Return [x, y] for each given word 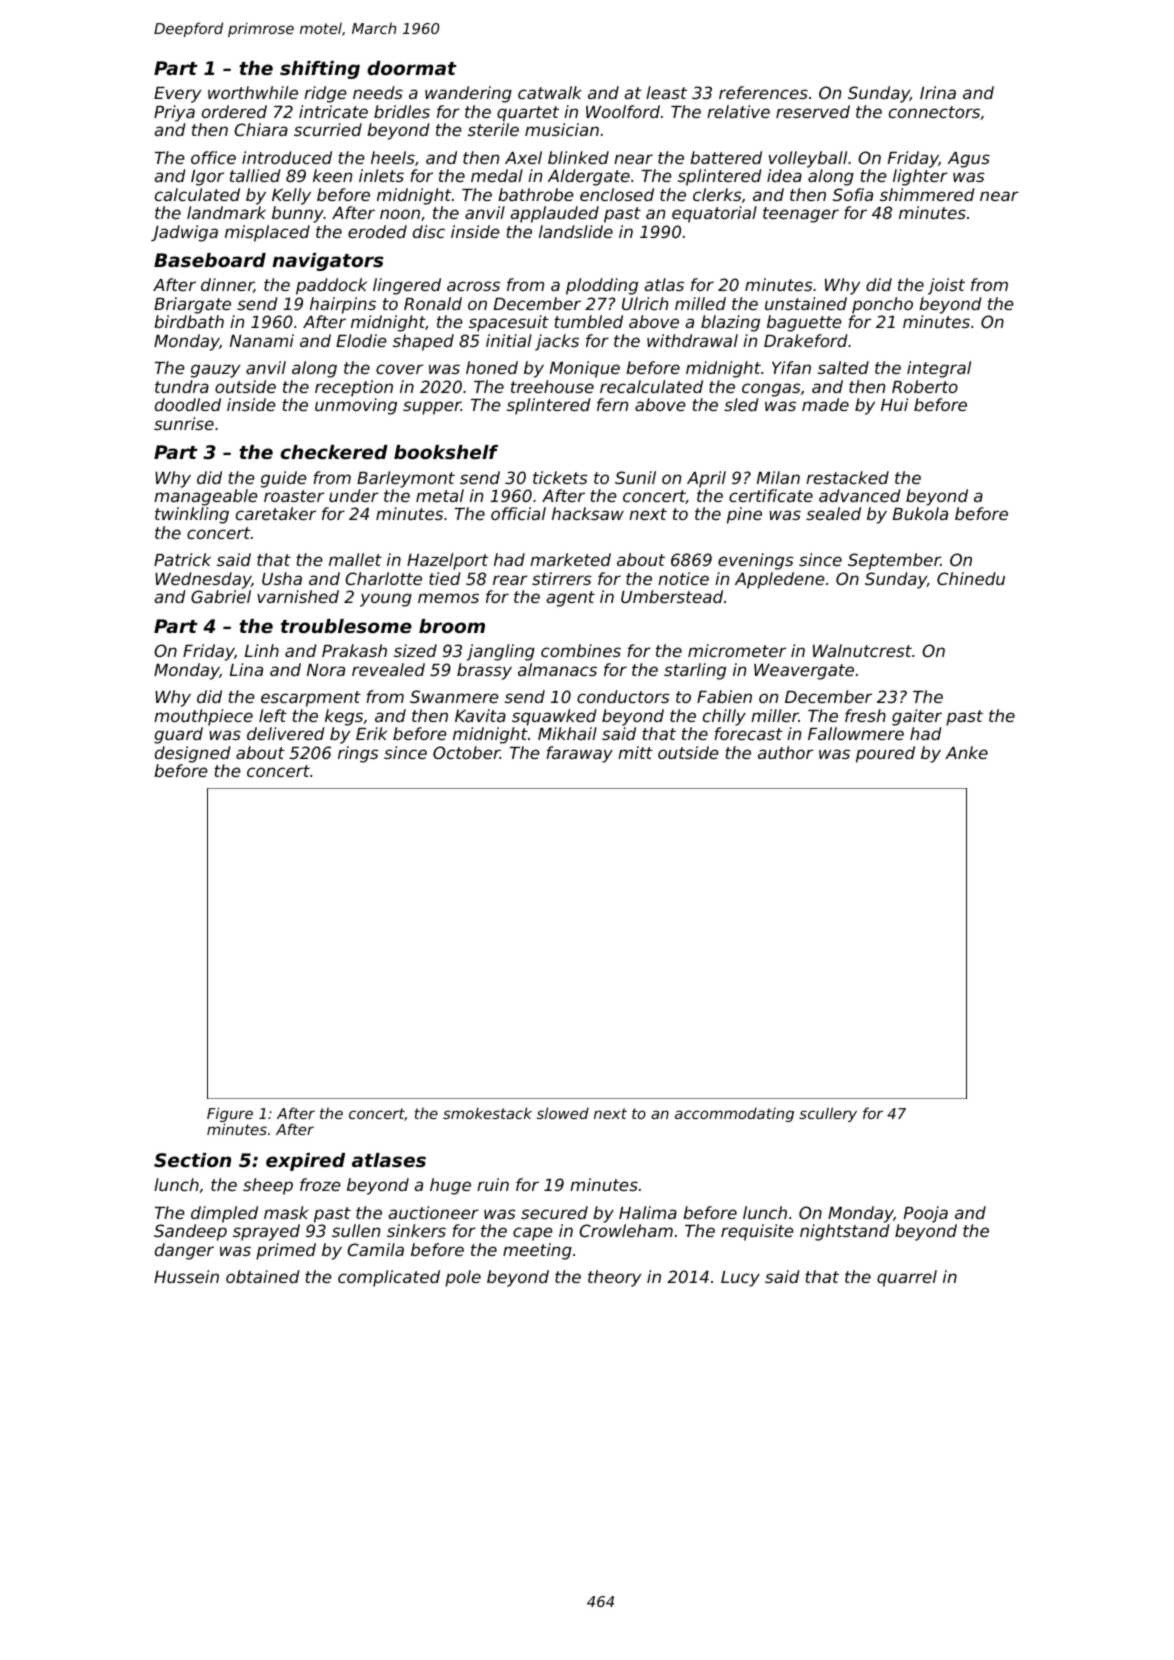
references [763, 92]
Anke [966, 752]
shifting [320, 70]
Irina [938, 92]
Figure [230, 1115]
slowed [563, 1113]
